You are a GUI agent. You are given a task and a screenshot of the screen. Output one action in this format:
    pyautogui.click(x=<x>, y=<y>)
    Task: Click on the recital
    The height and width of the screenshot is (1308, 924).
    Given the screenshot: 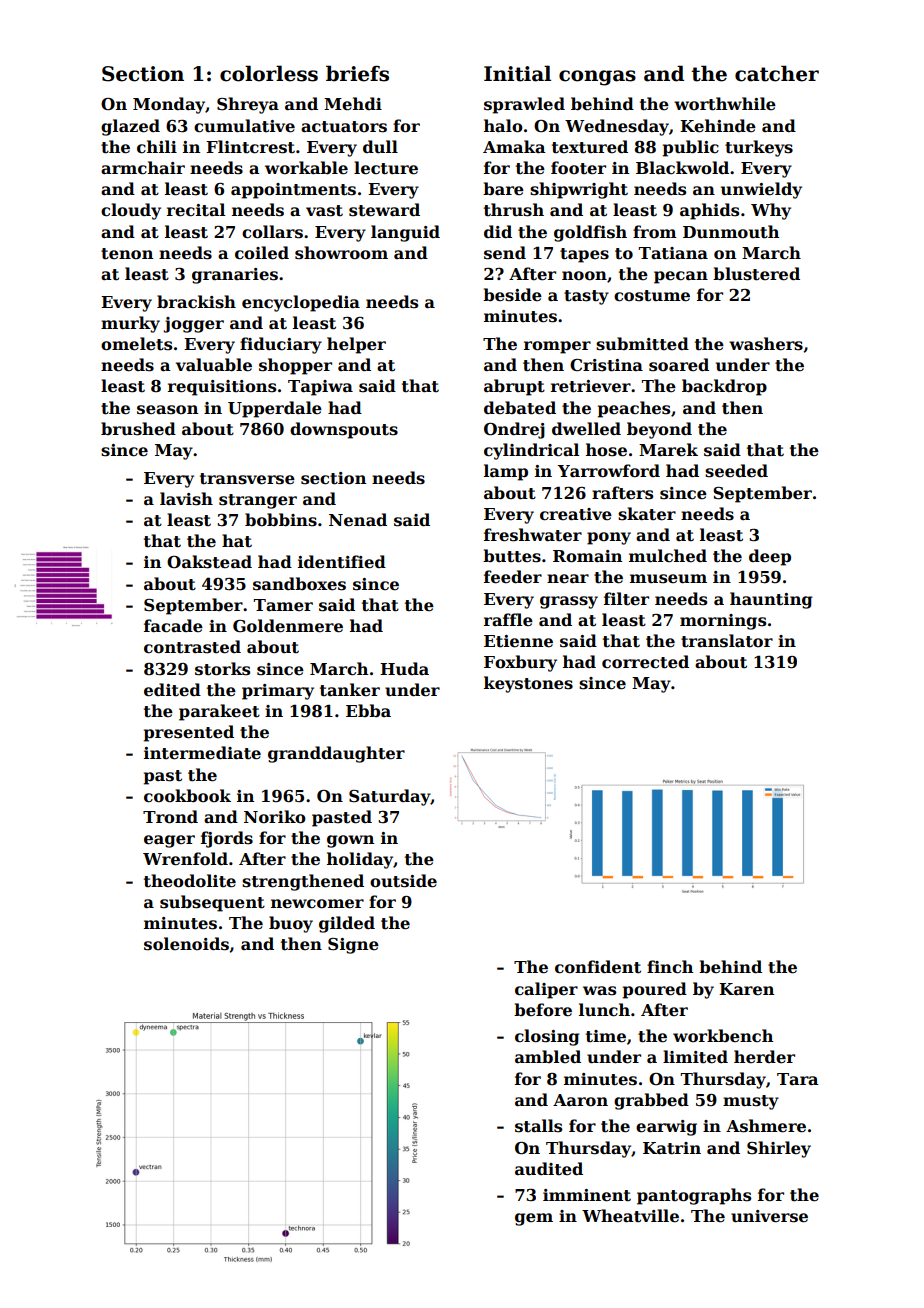 What is the action you would take?
    pyautogui.click(x=196, y=210)
